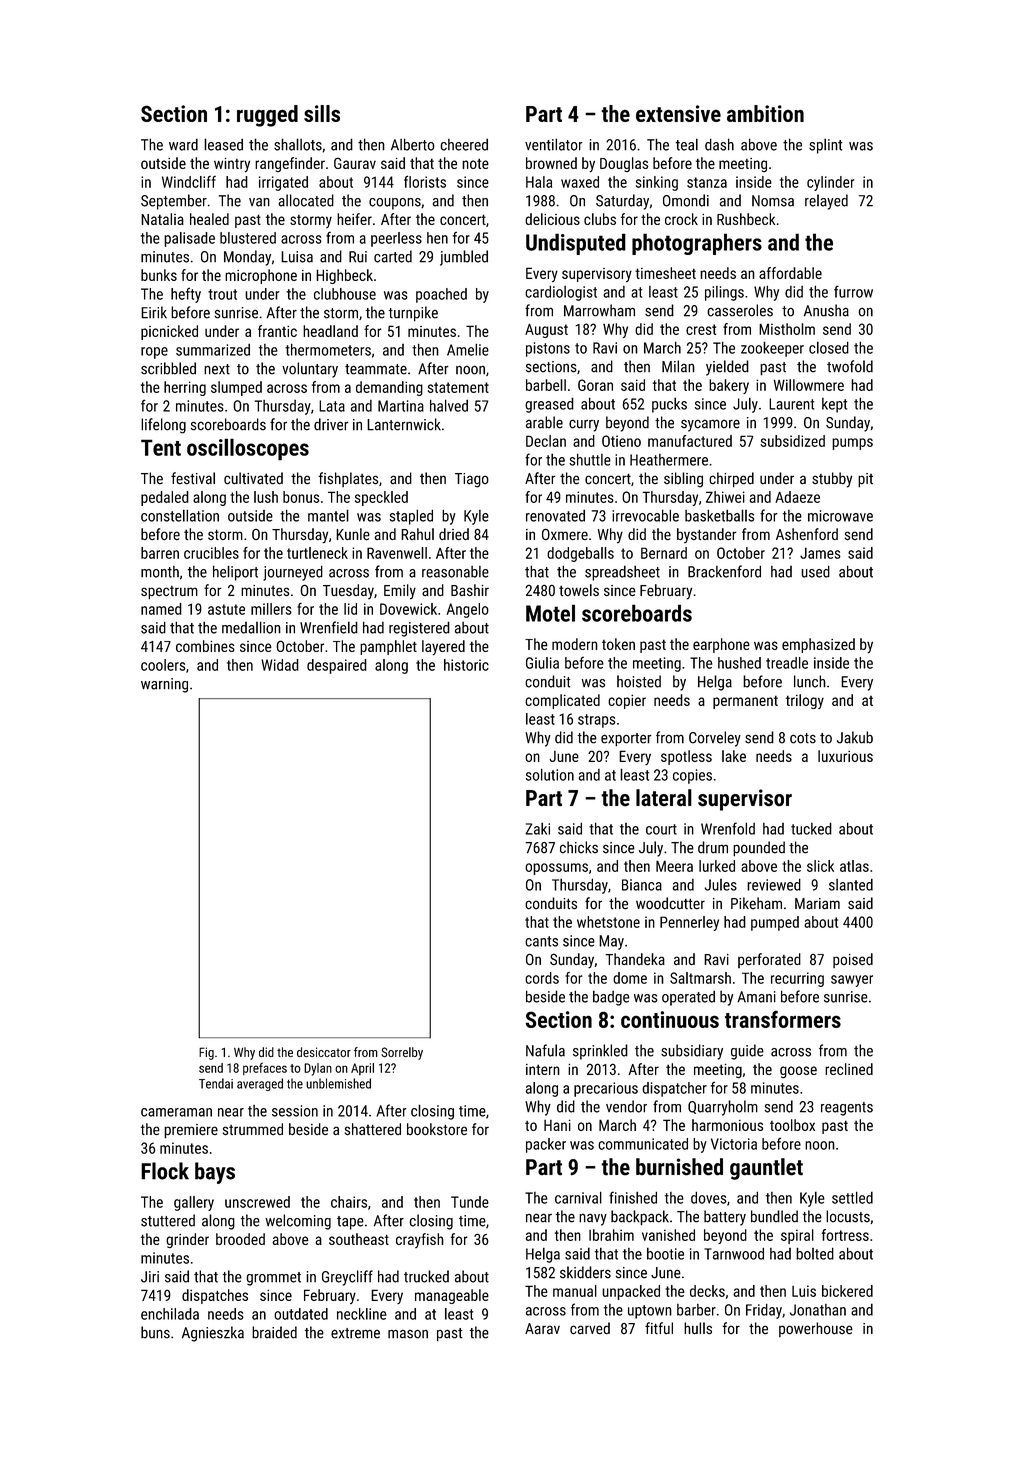  Describe the element at coordinates (550, 613) in the document. I see `Motel` at that location.
